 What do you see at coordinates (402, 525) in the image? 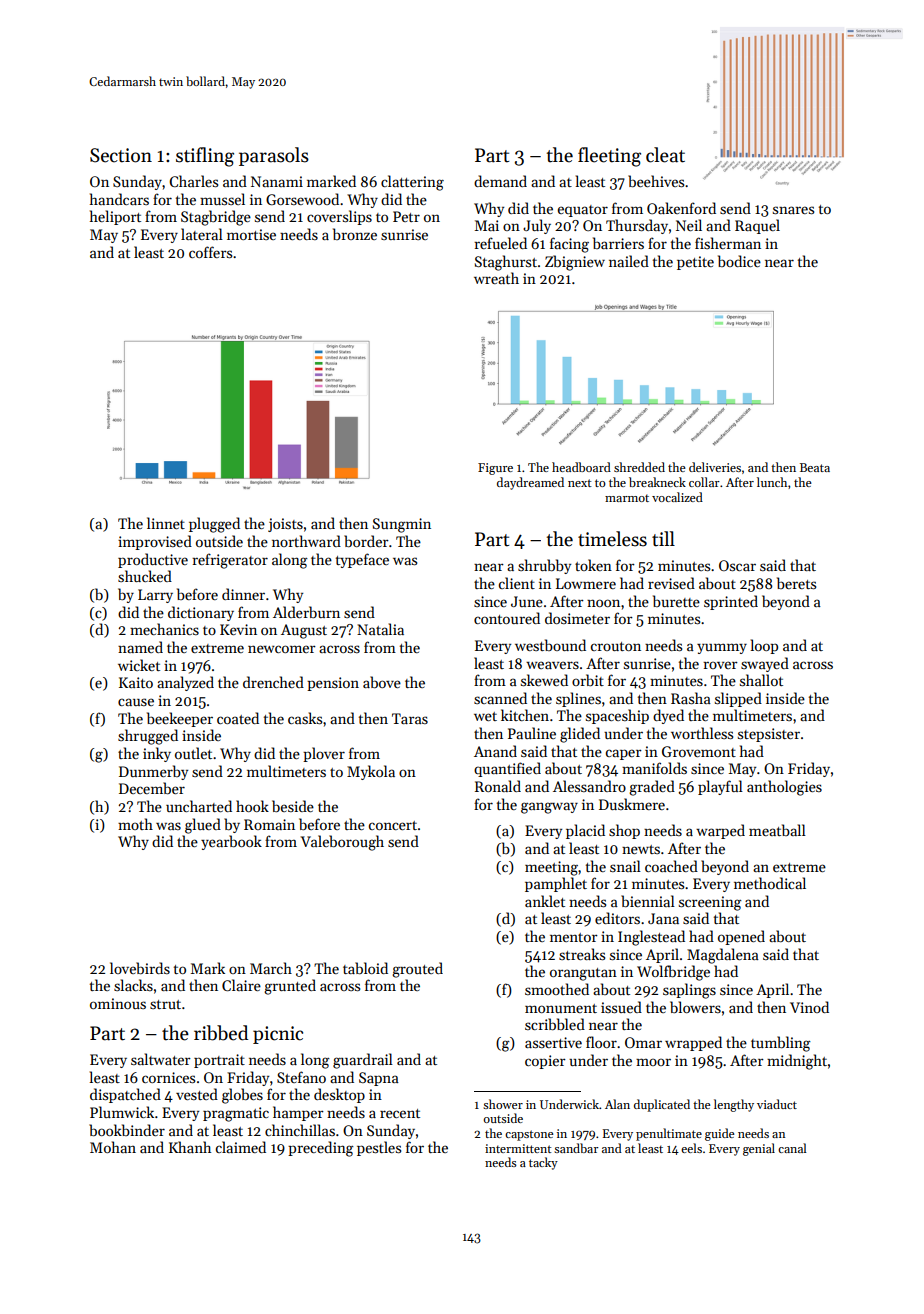
I see `Sungmin` at bounding box center [402, 525].
